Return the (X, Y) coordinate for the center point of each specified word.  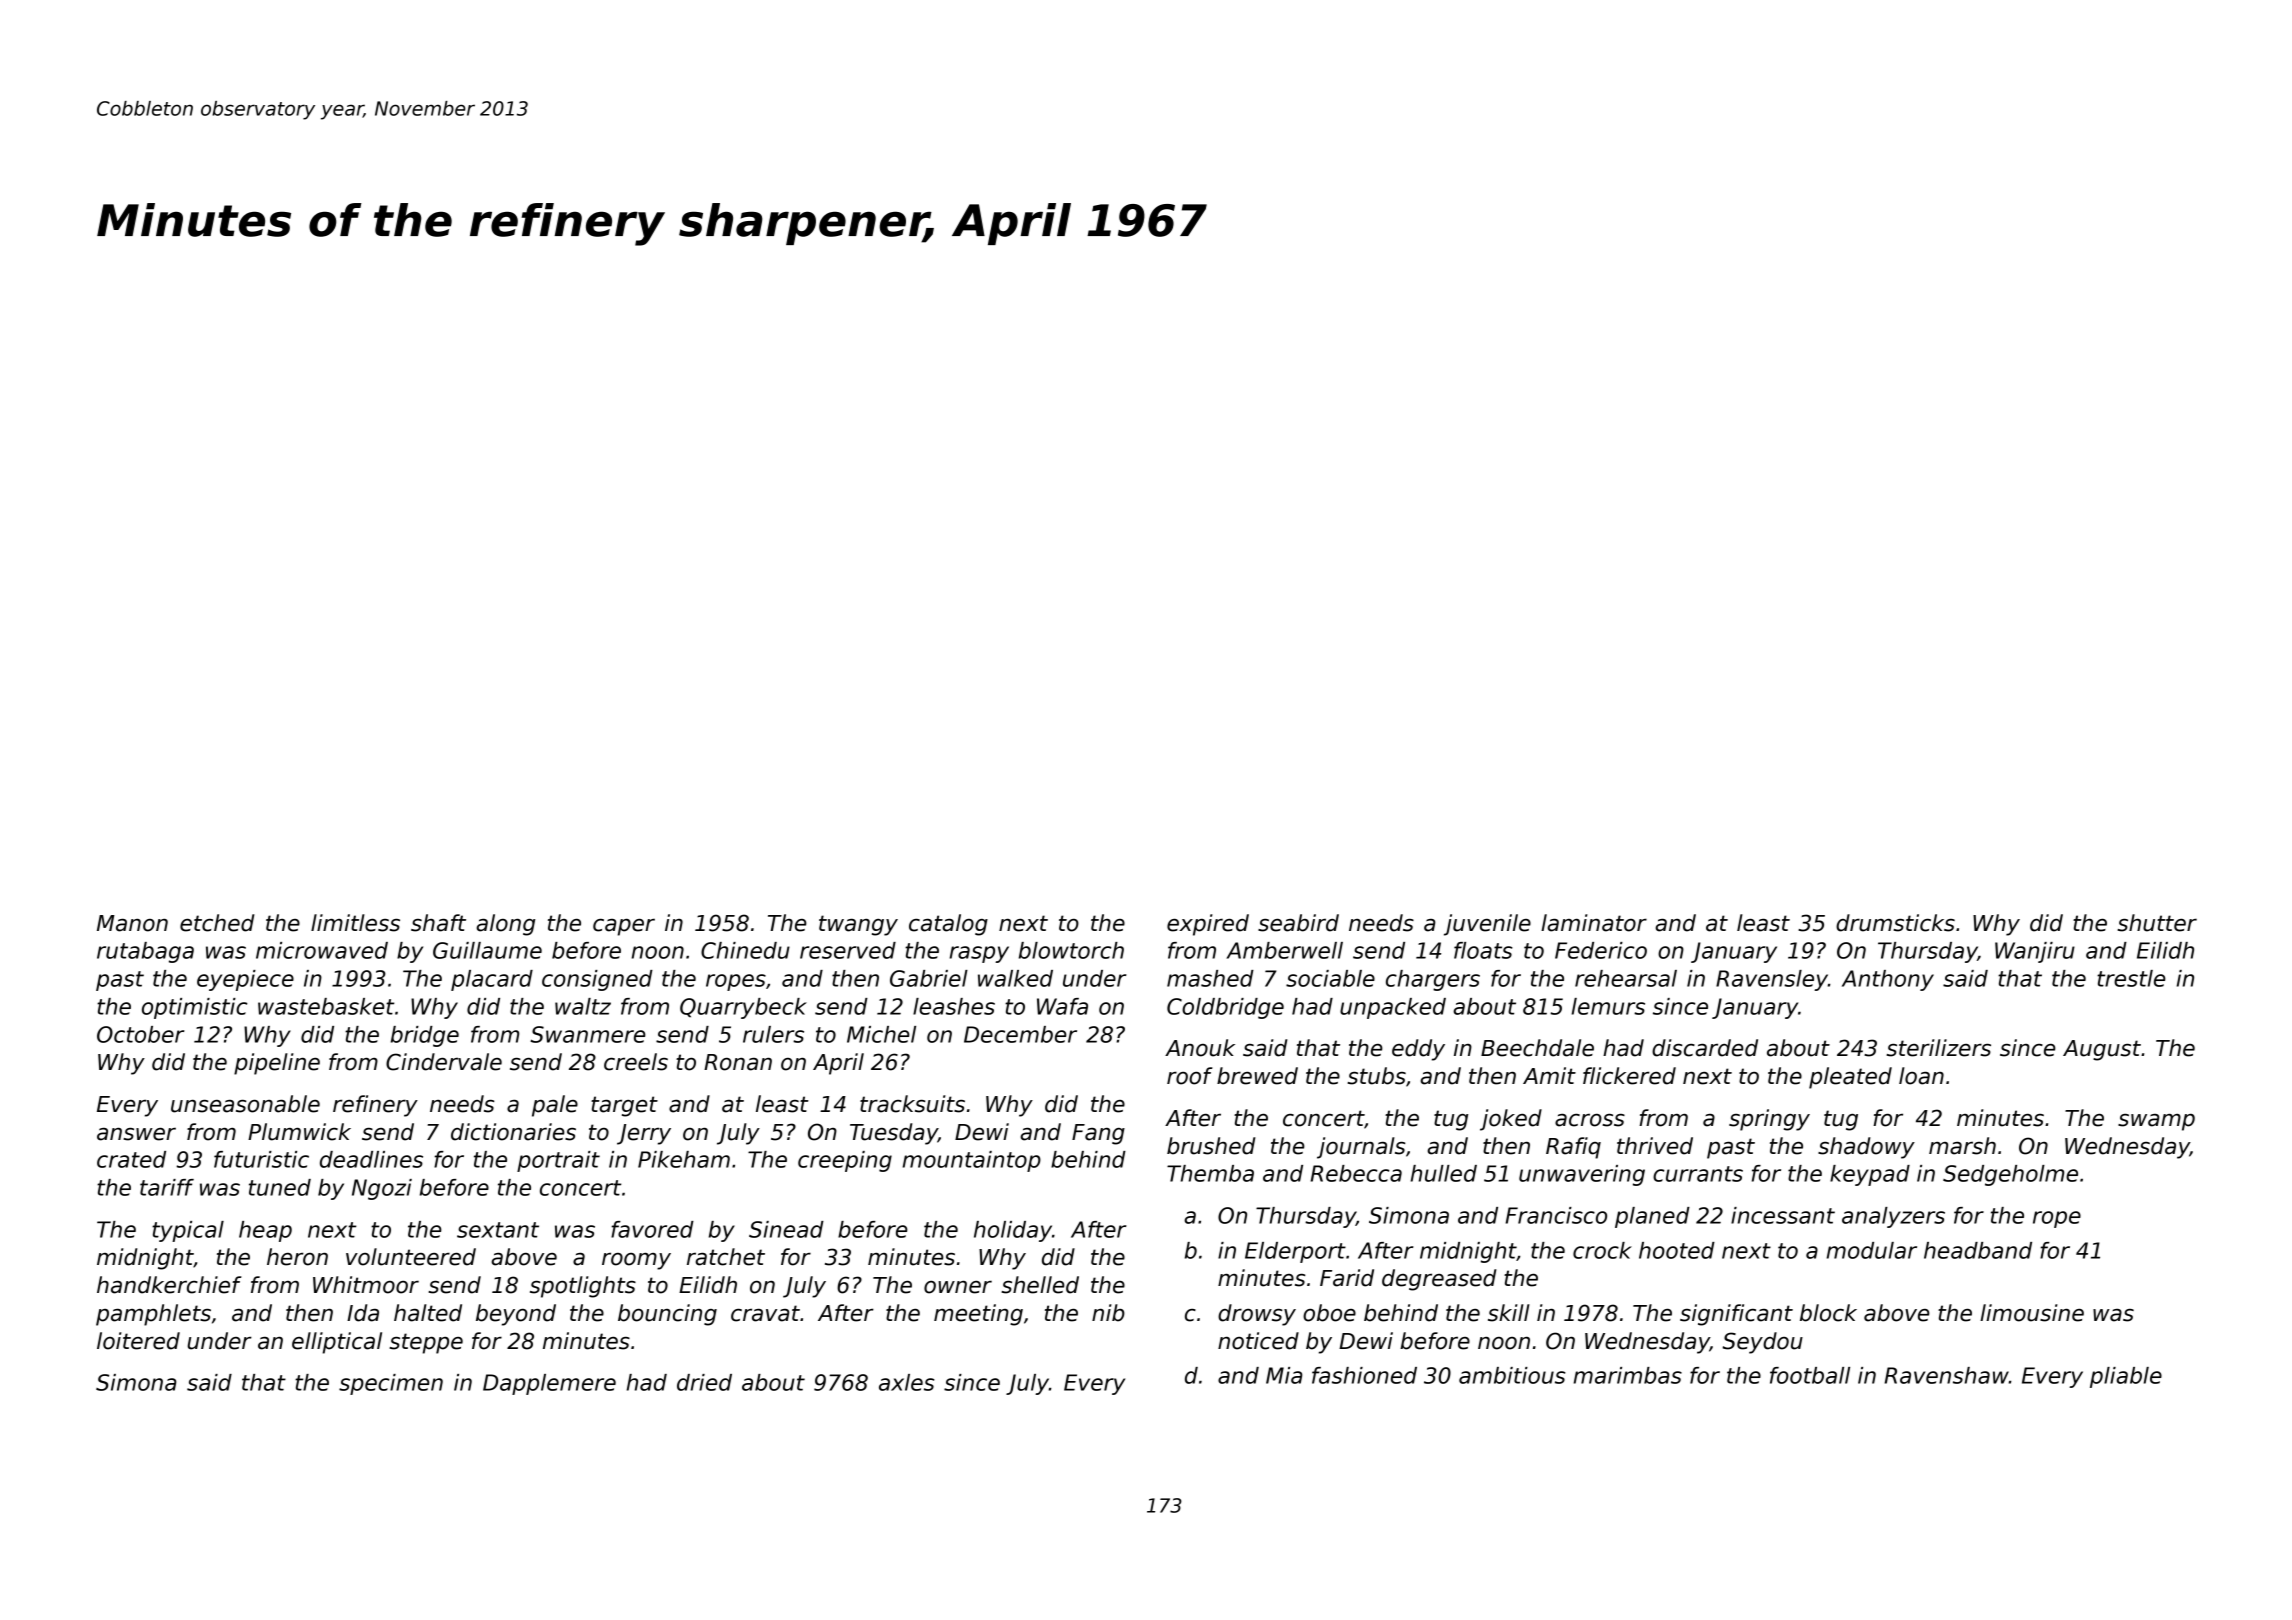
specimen (391, 1384)
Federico (1601, 950)
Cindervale (444, 1062)
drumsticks (1895, 923)
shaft (438, 923)
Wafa (1062, 1006)
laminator (1594, 923)
